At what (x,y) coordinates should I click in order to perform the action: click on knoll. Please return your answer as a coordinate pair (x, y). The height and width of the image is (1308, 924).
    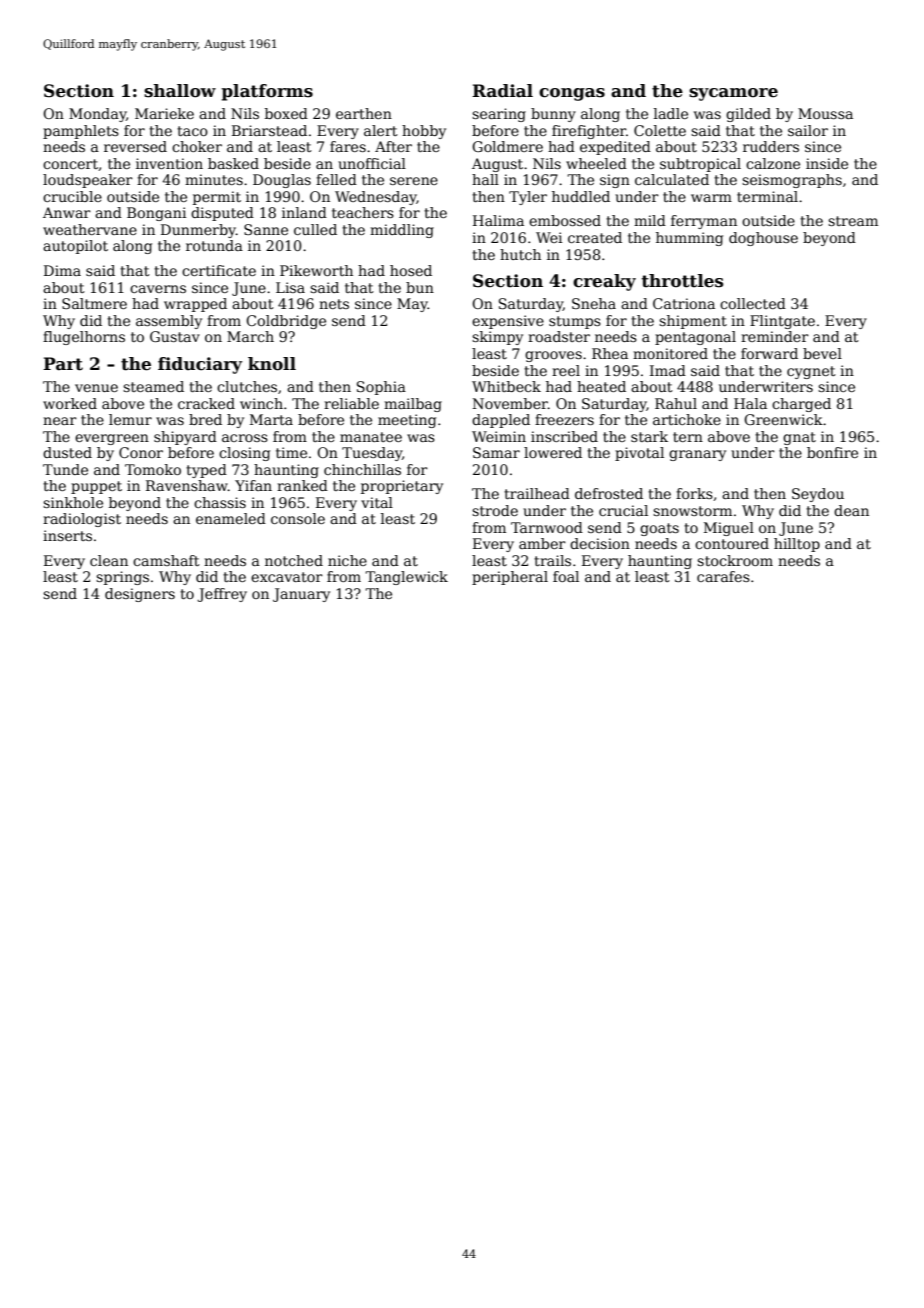
    Looking at the image, I should click on (272, 364).
